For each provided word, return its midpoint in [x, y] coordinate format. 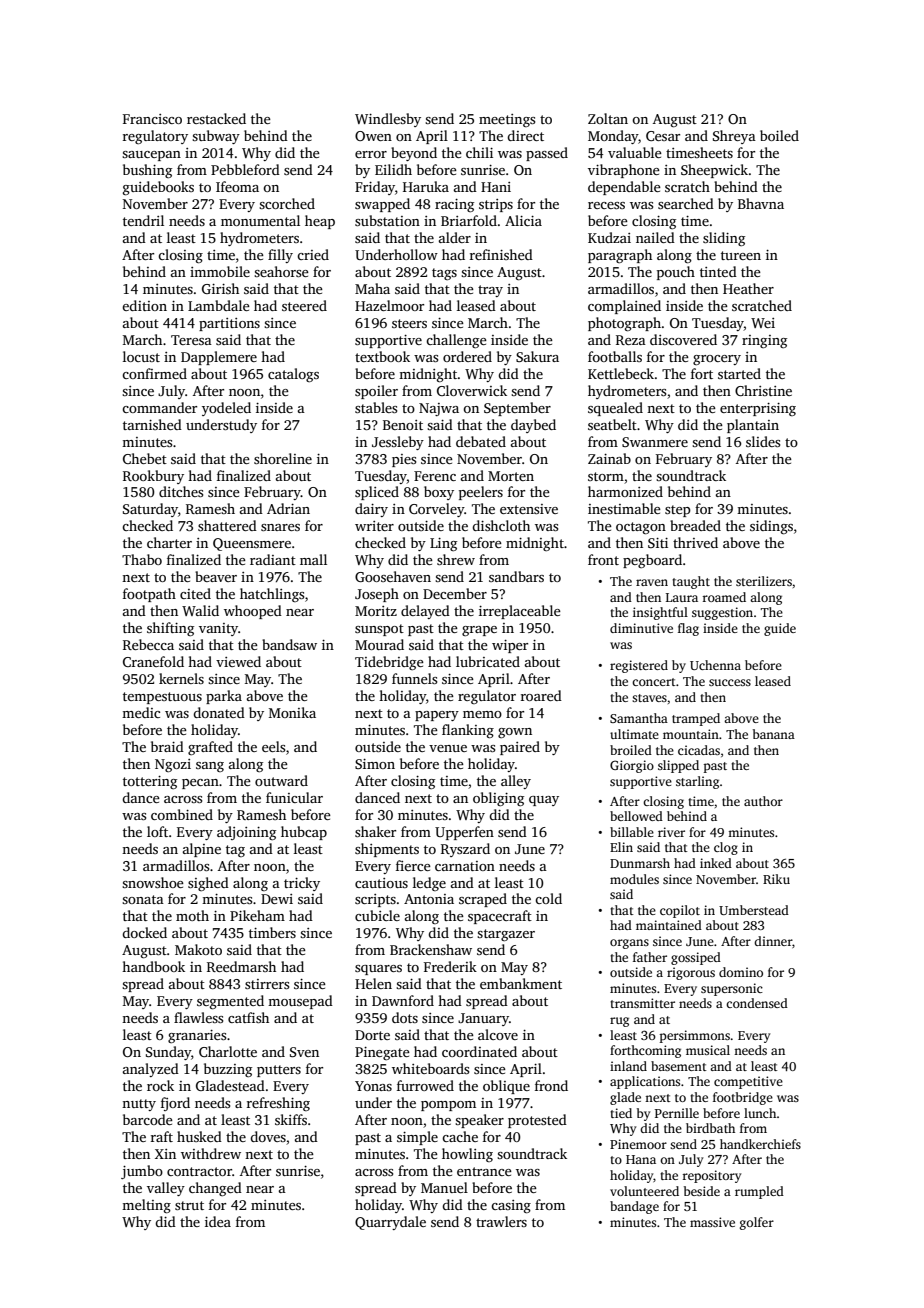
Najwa [439, 409]
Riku [776, 879]
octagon [641, 528]
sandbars [516, 576]
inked [716, 863]
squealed [615, 409]
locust [141, 356]
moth [192, 915]
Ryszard [465, 850]
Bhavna [761, 203]
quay [544, 801]
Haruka [426, 186]
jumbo [142, 1172]
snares [280, 527]
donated [219, 712]
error [371, 154]
